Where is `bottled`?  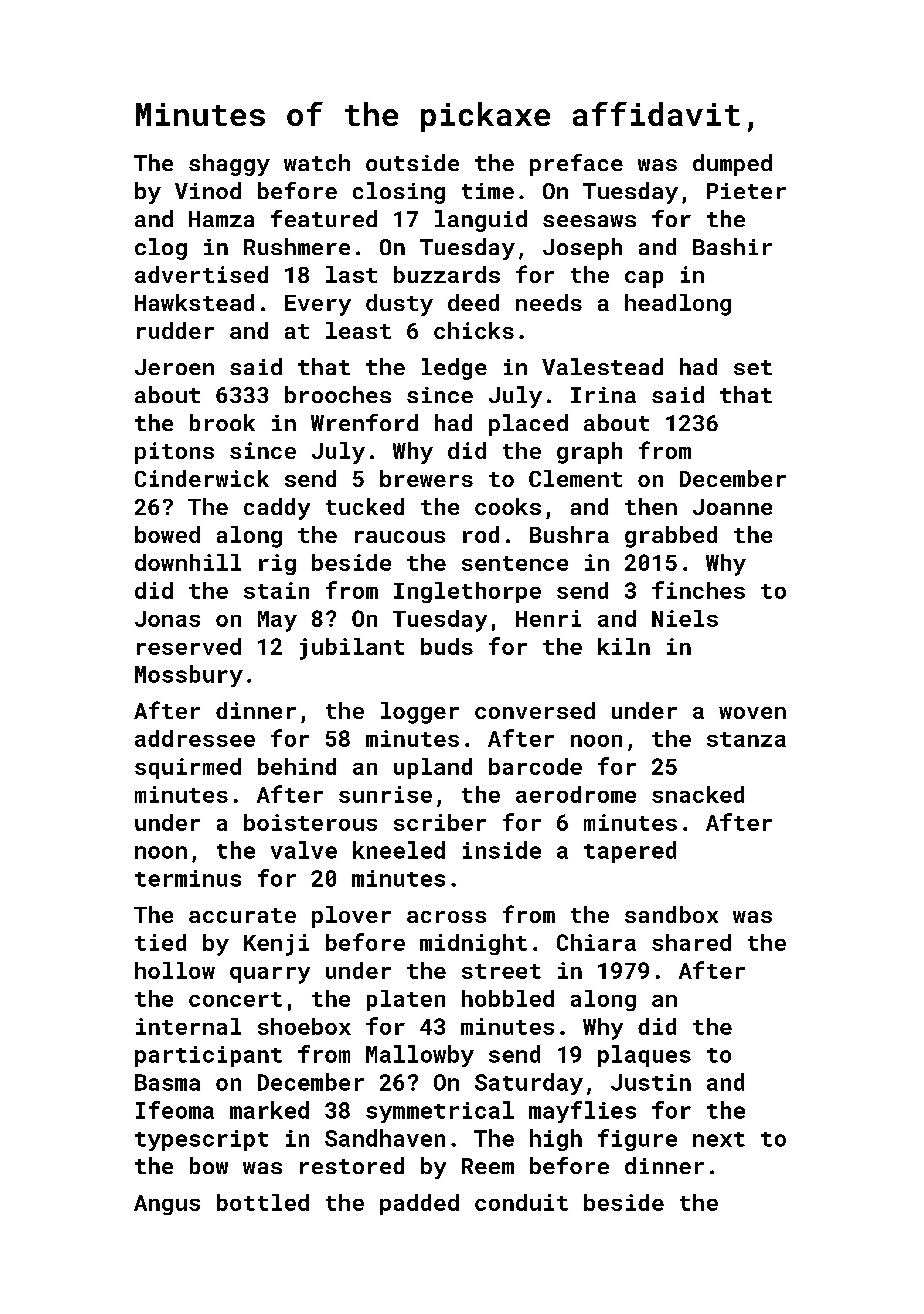
bottled is located at coordinates (263, 1202).
